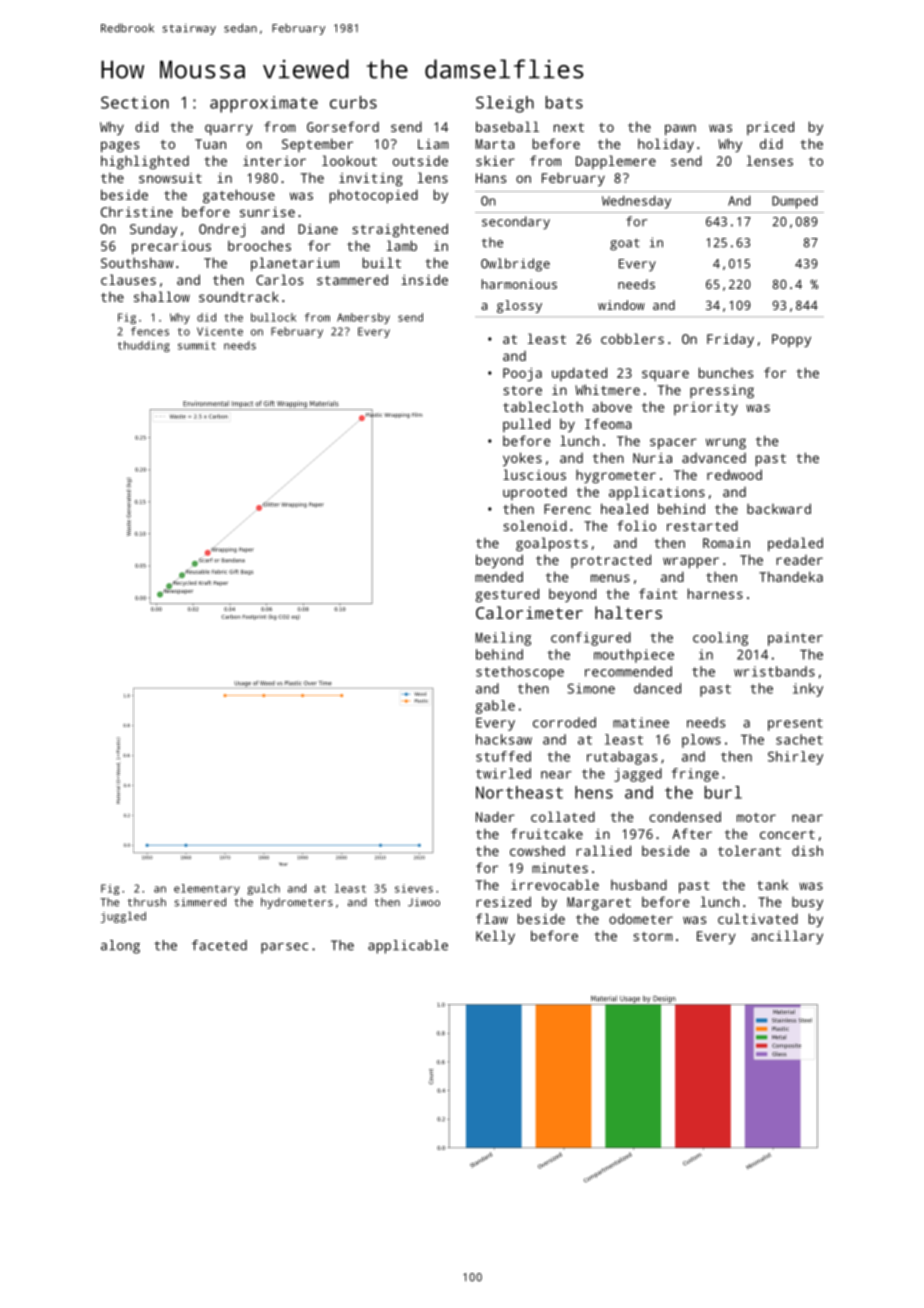  I want to click on solenoid, so click(535, 525).
